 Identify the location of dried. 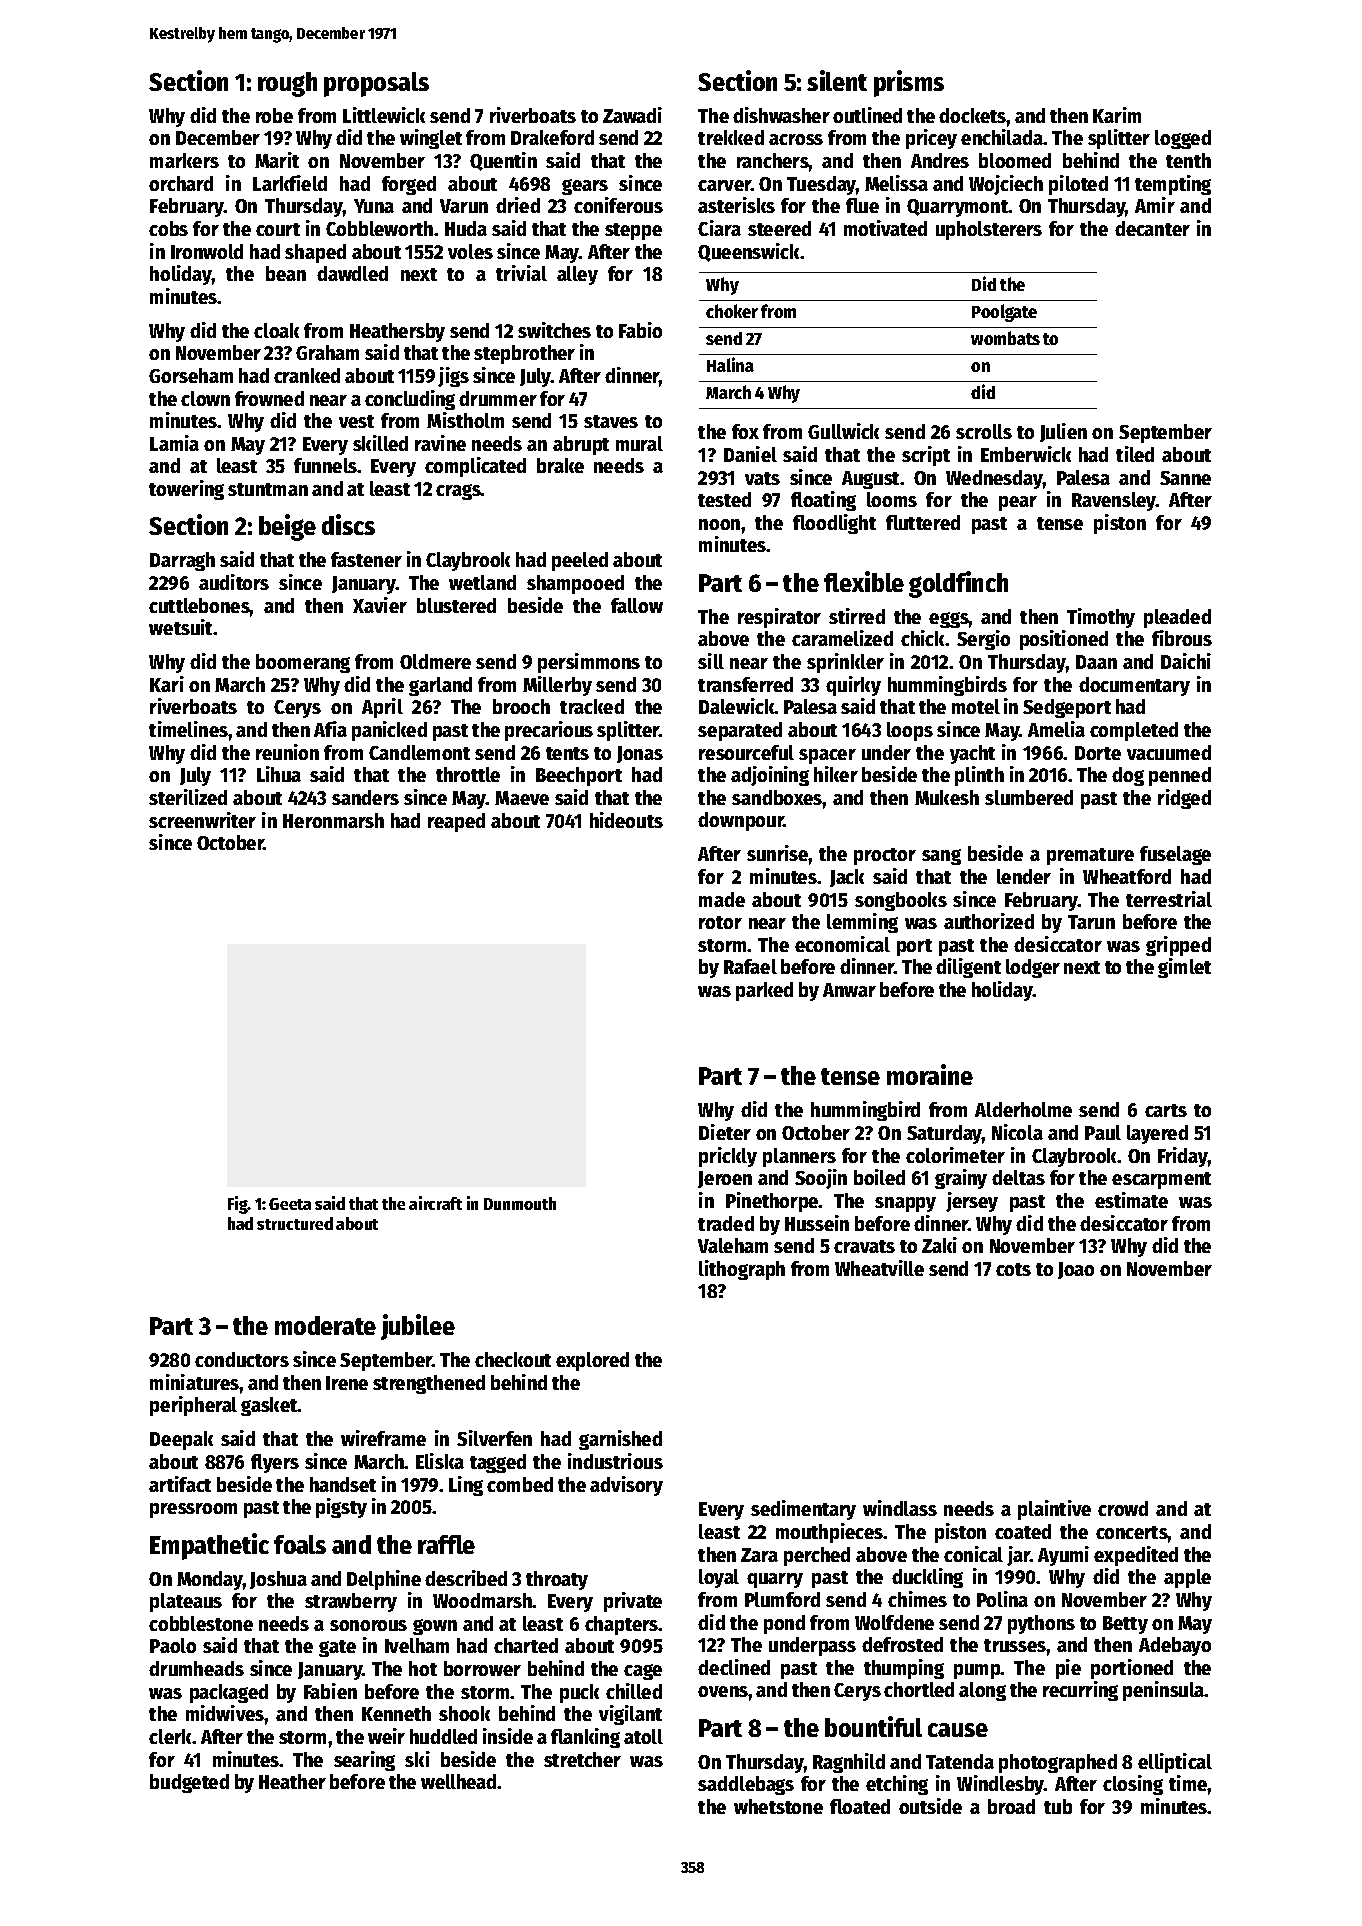
(518, 205).
